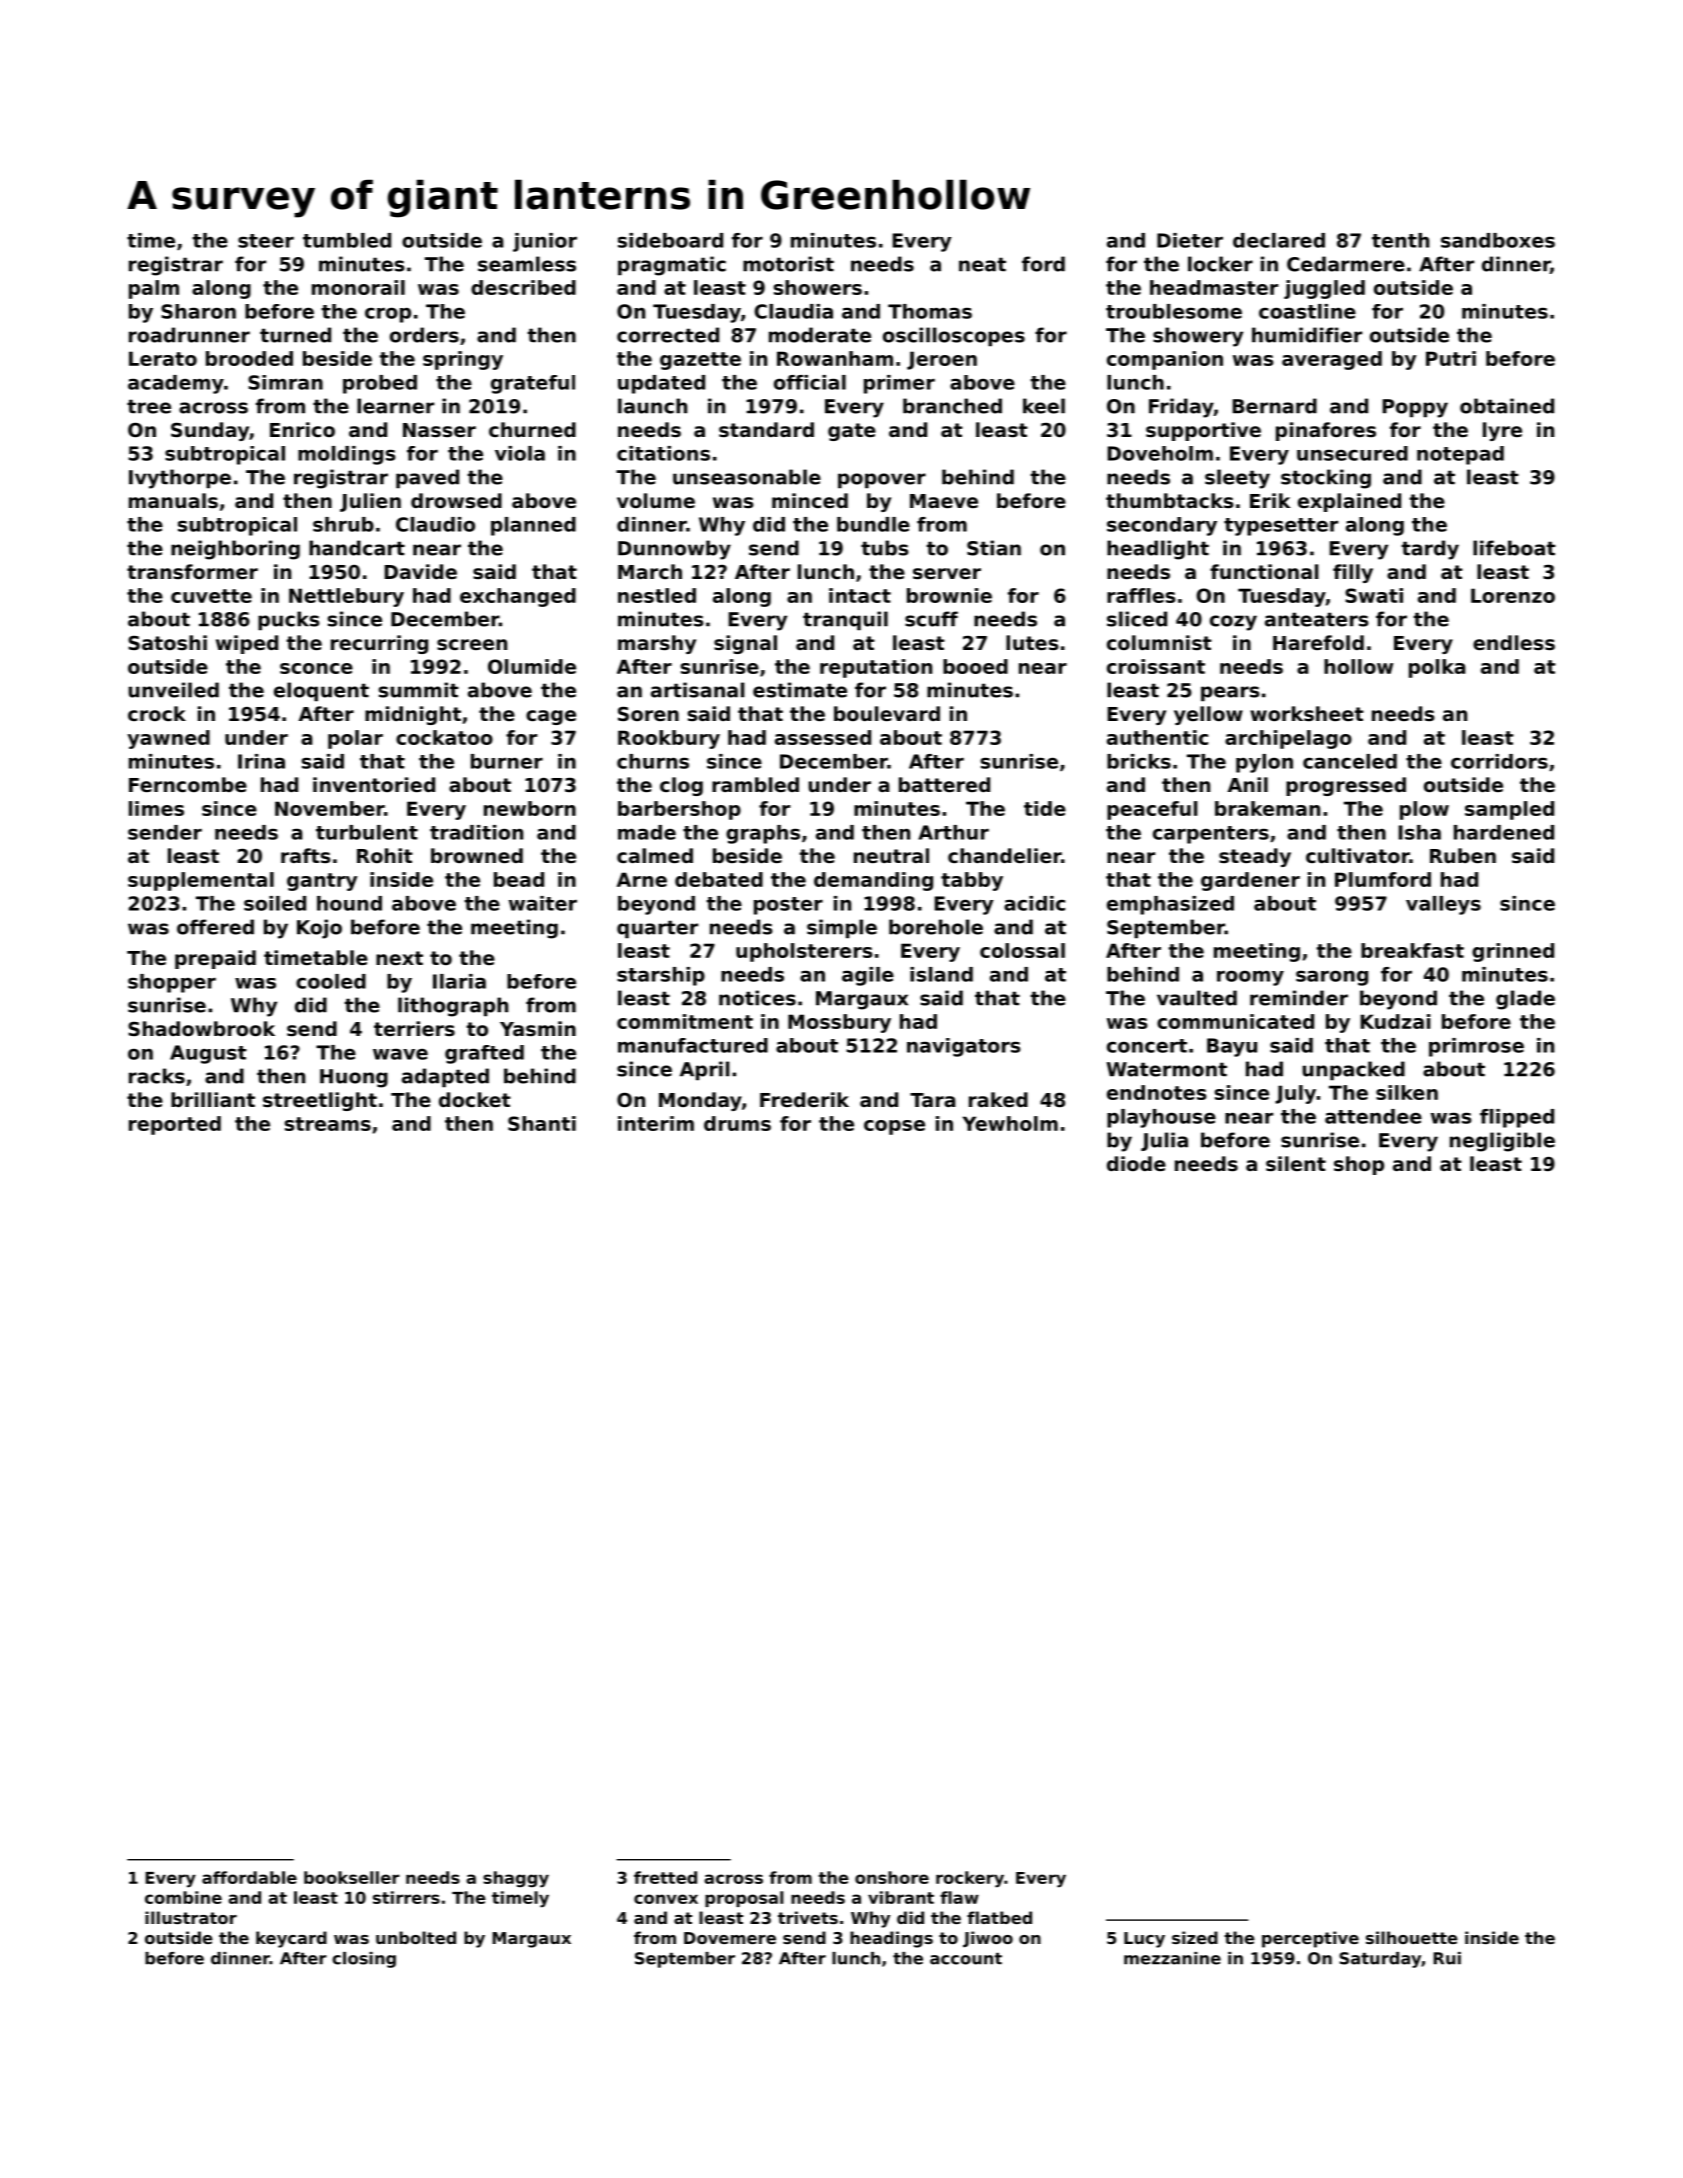 The height and width of the screenshot is (2178, 1683). I want to click on cozy, so click(1233, 623).
